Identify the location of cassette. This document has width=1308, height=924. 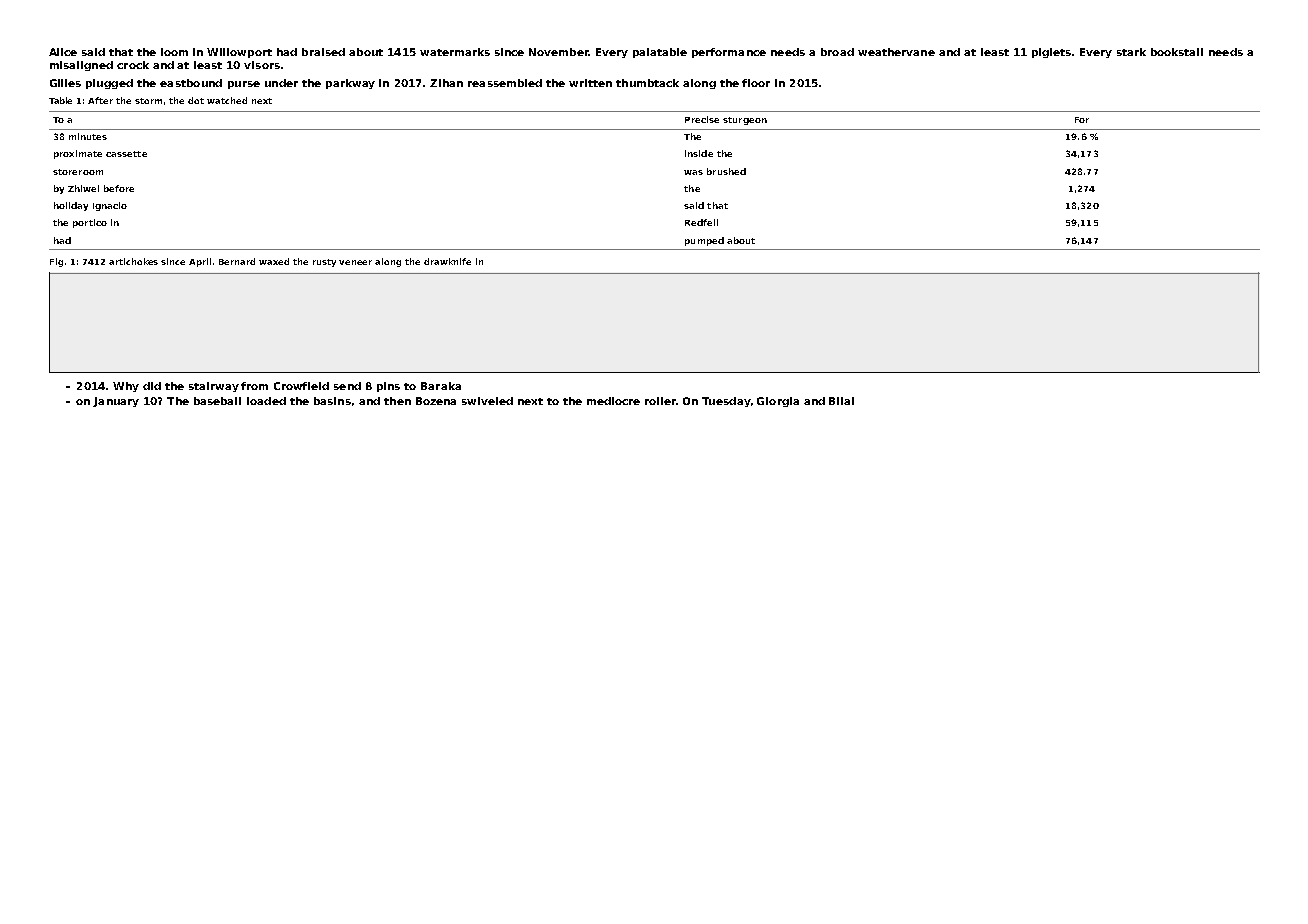
(126, 154).
